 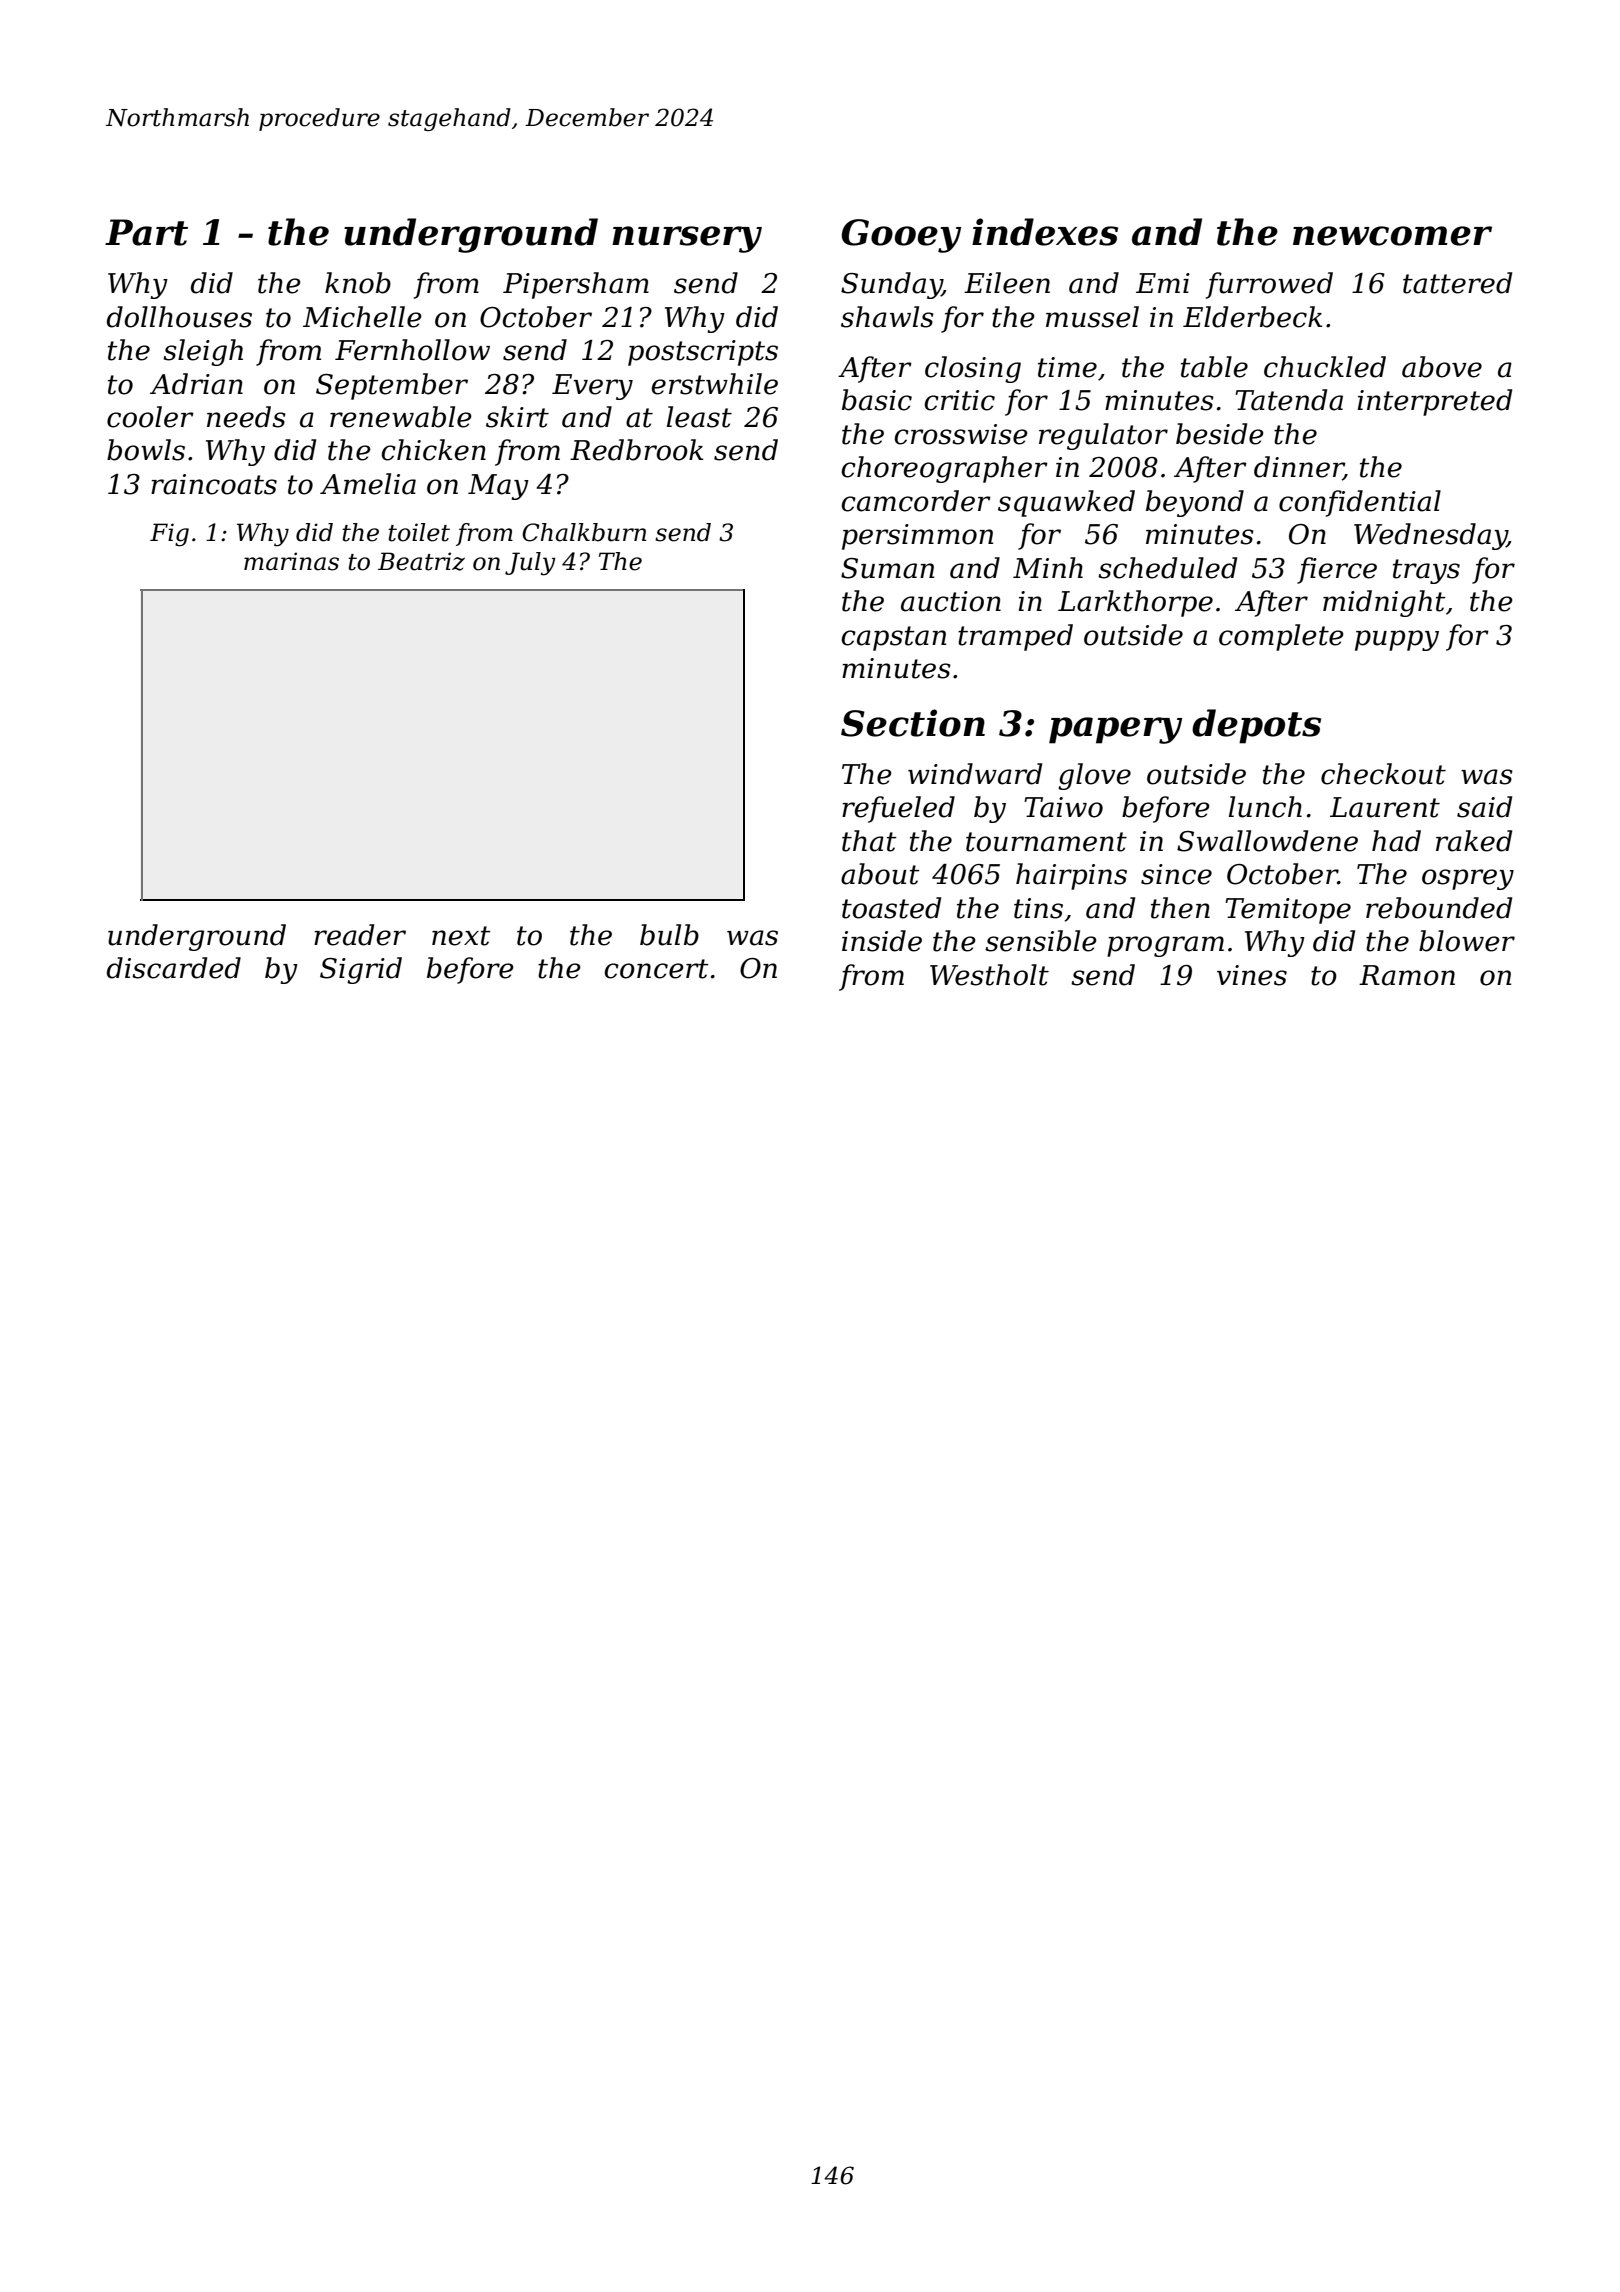 I want to click on Part, so click(x=146, y=232).
